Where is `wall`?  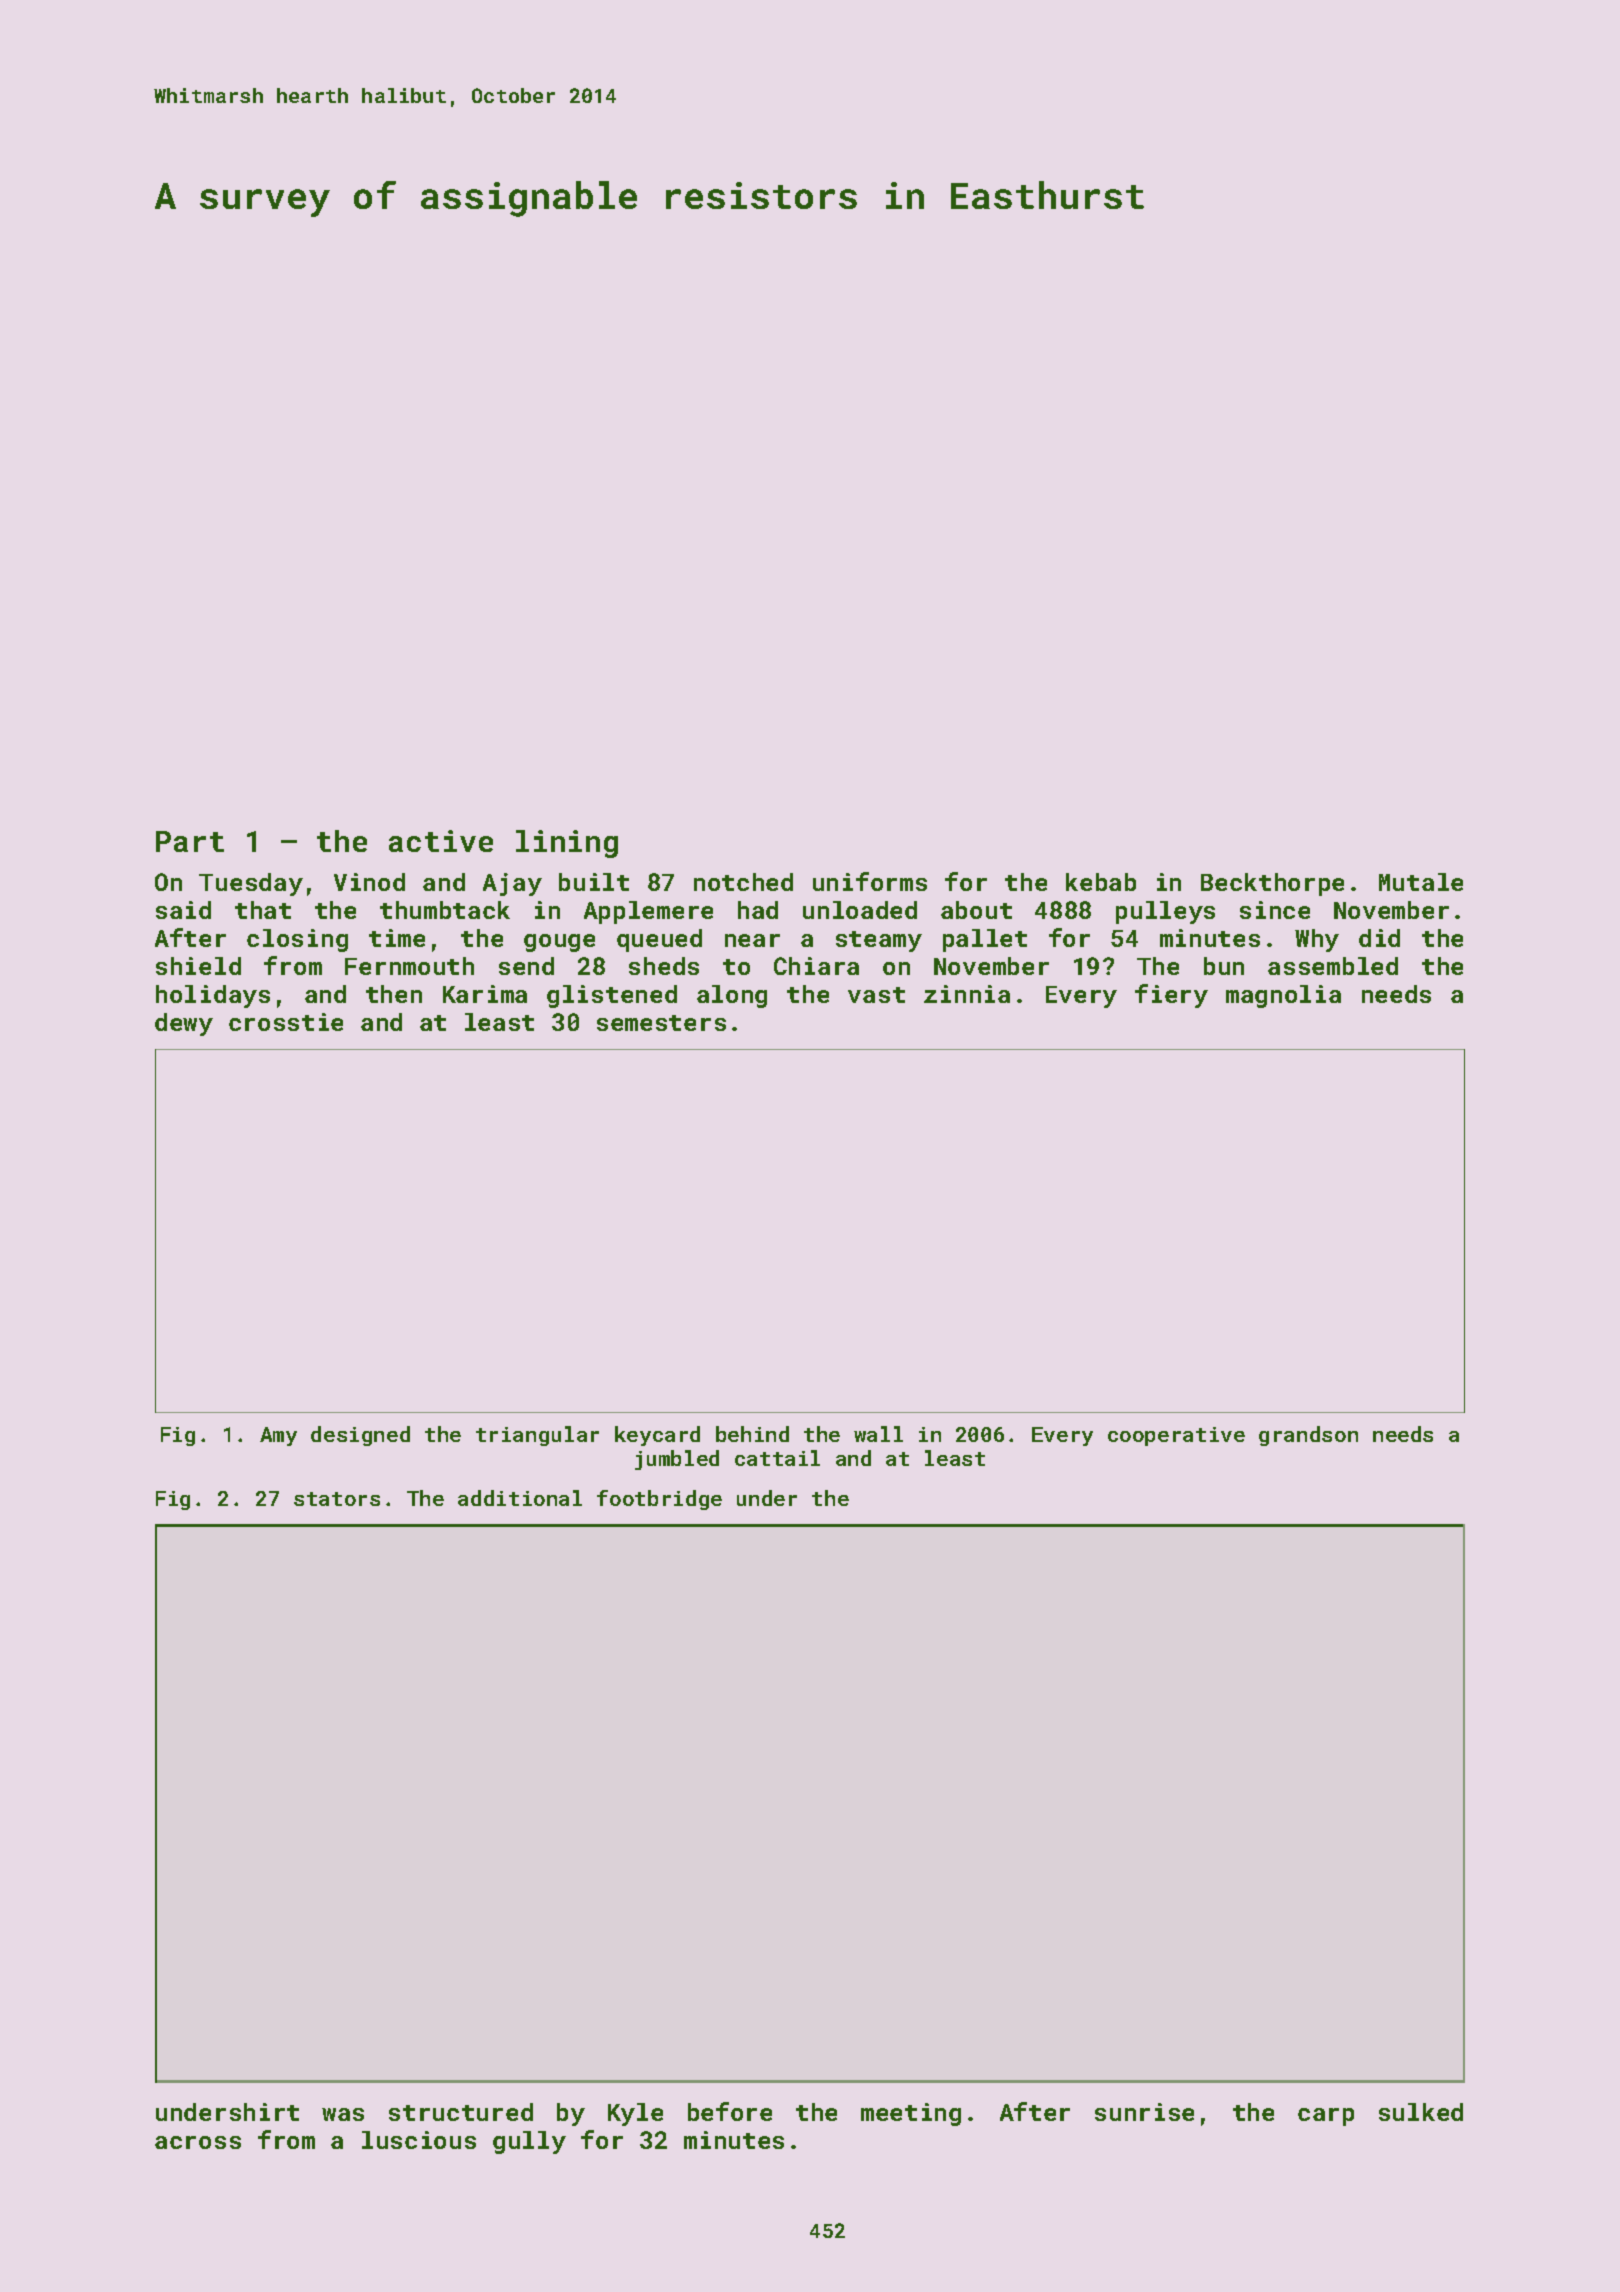 wall is located at coordinates (878, 1434).
